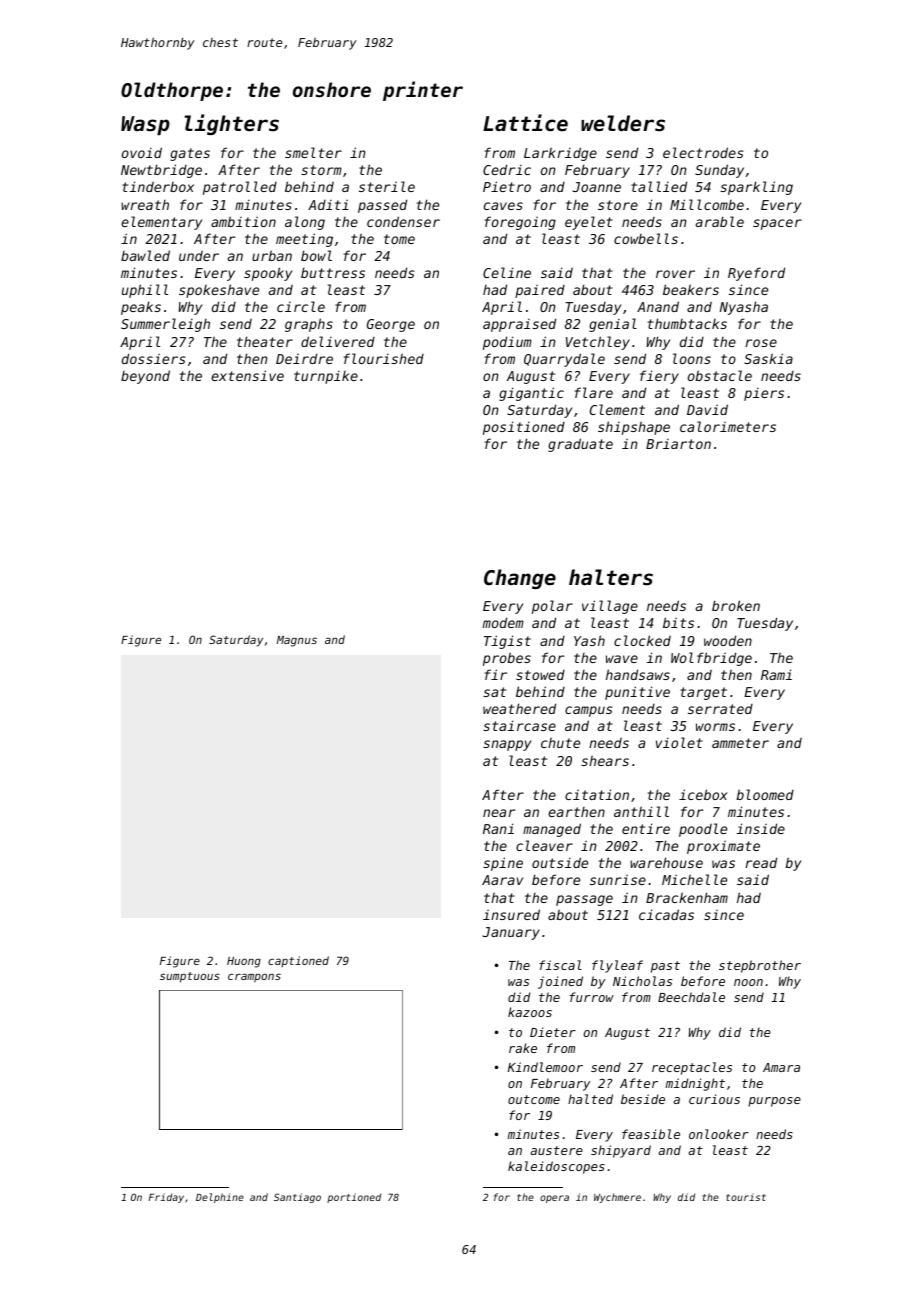  Describe the element at coordinates (382, 206) in the image. I see `passed` at that location.
